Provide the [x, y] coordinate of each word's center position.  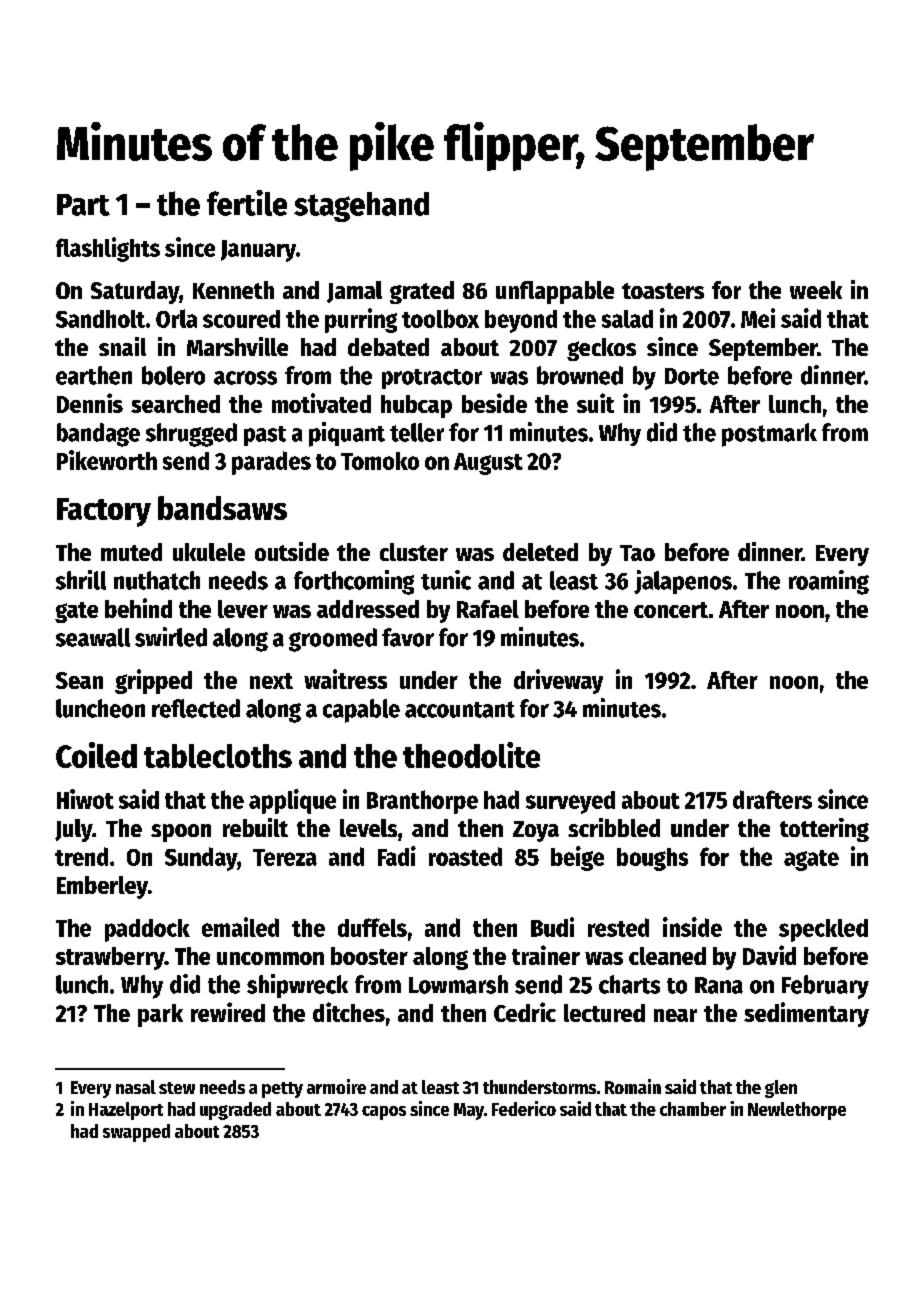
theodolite [471, 755]
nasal [136, 1087]
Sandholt [100, 319]
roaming [829, 582]
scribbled [614, 827]
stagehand [361, 207]
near [675, 1015]
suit [595, 403]
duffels [372, 927]
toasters [663, 291]
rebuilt [255, 827]
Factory [104, 512]
